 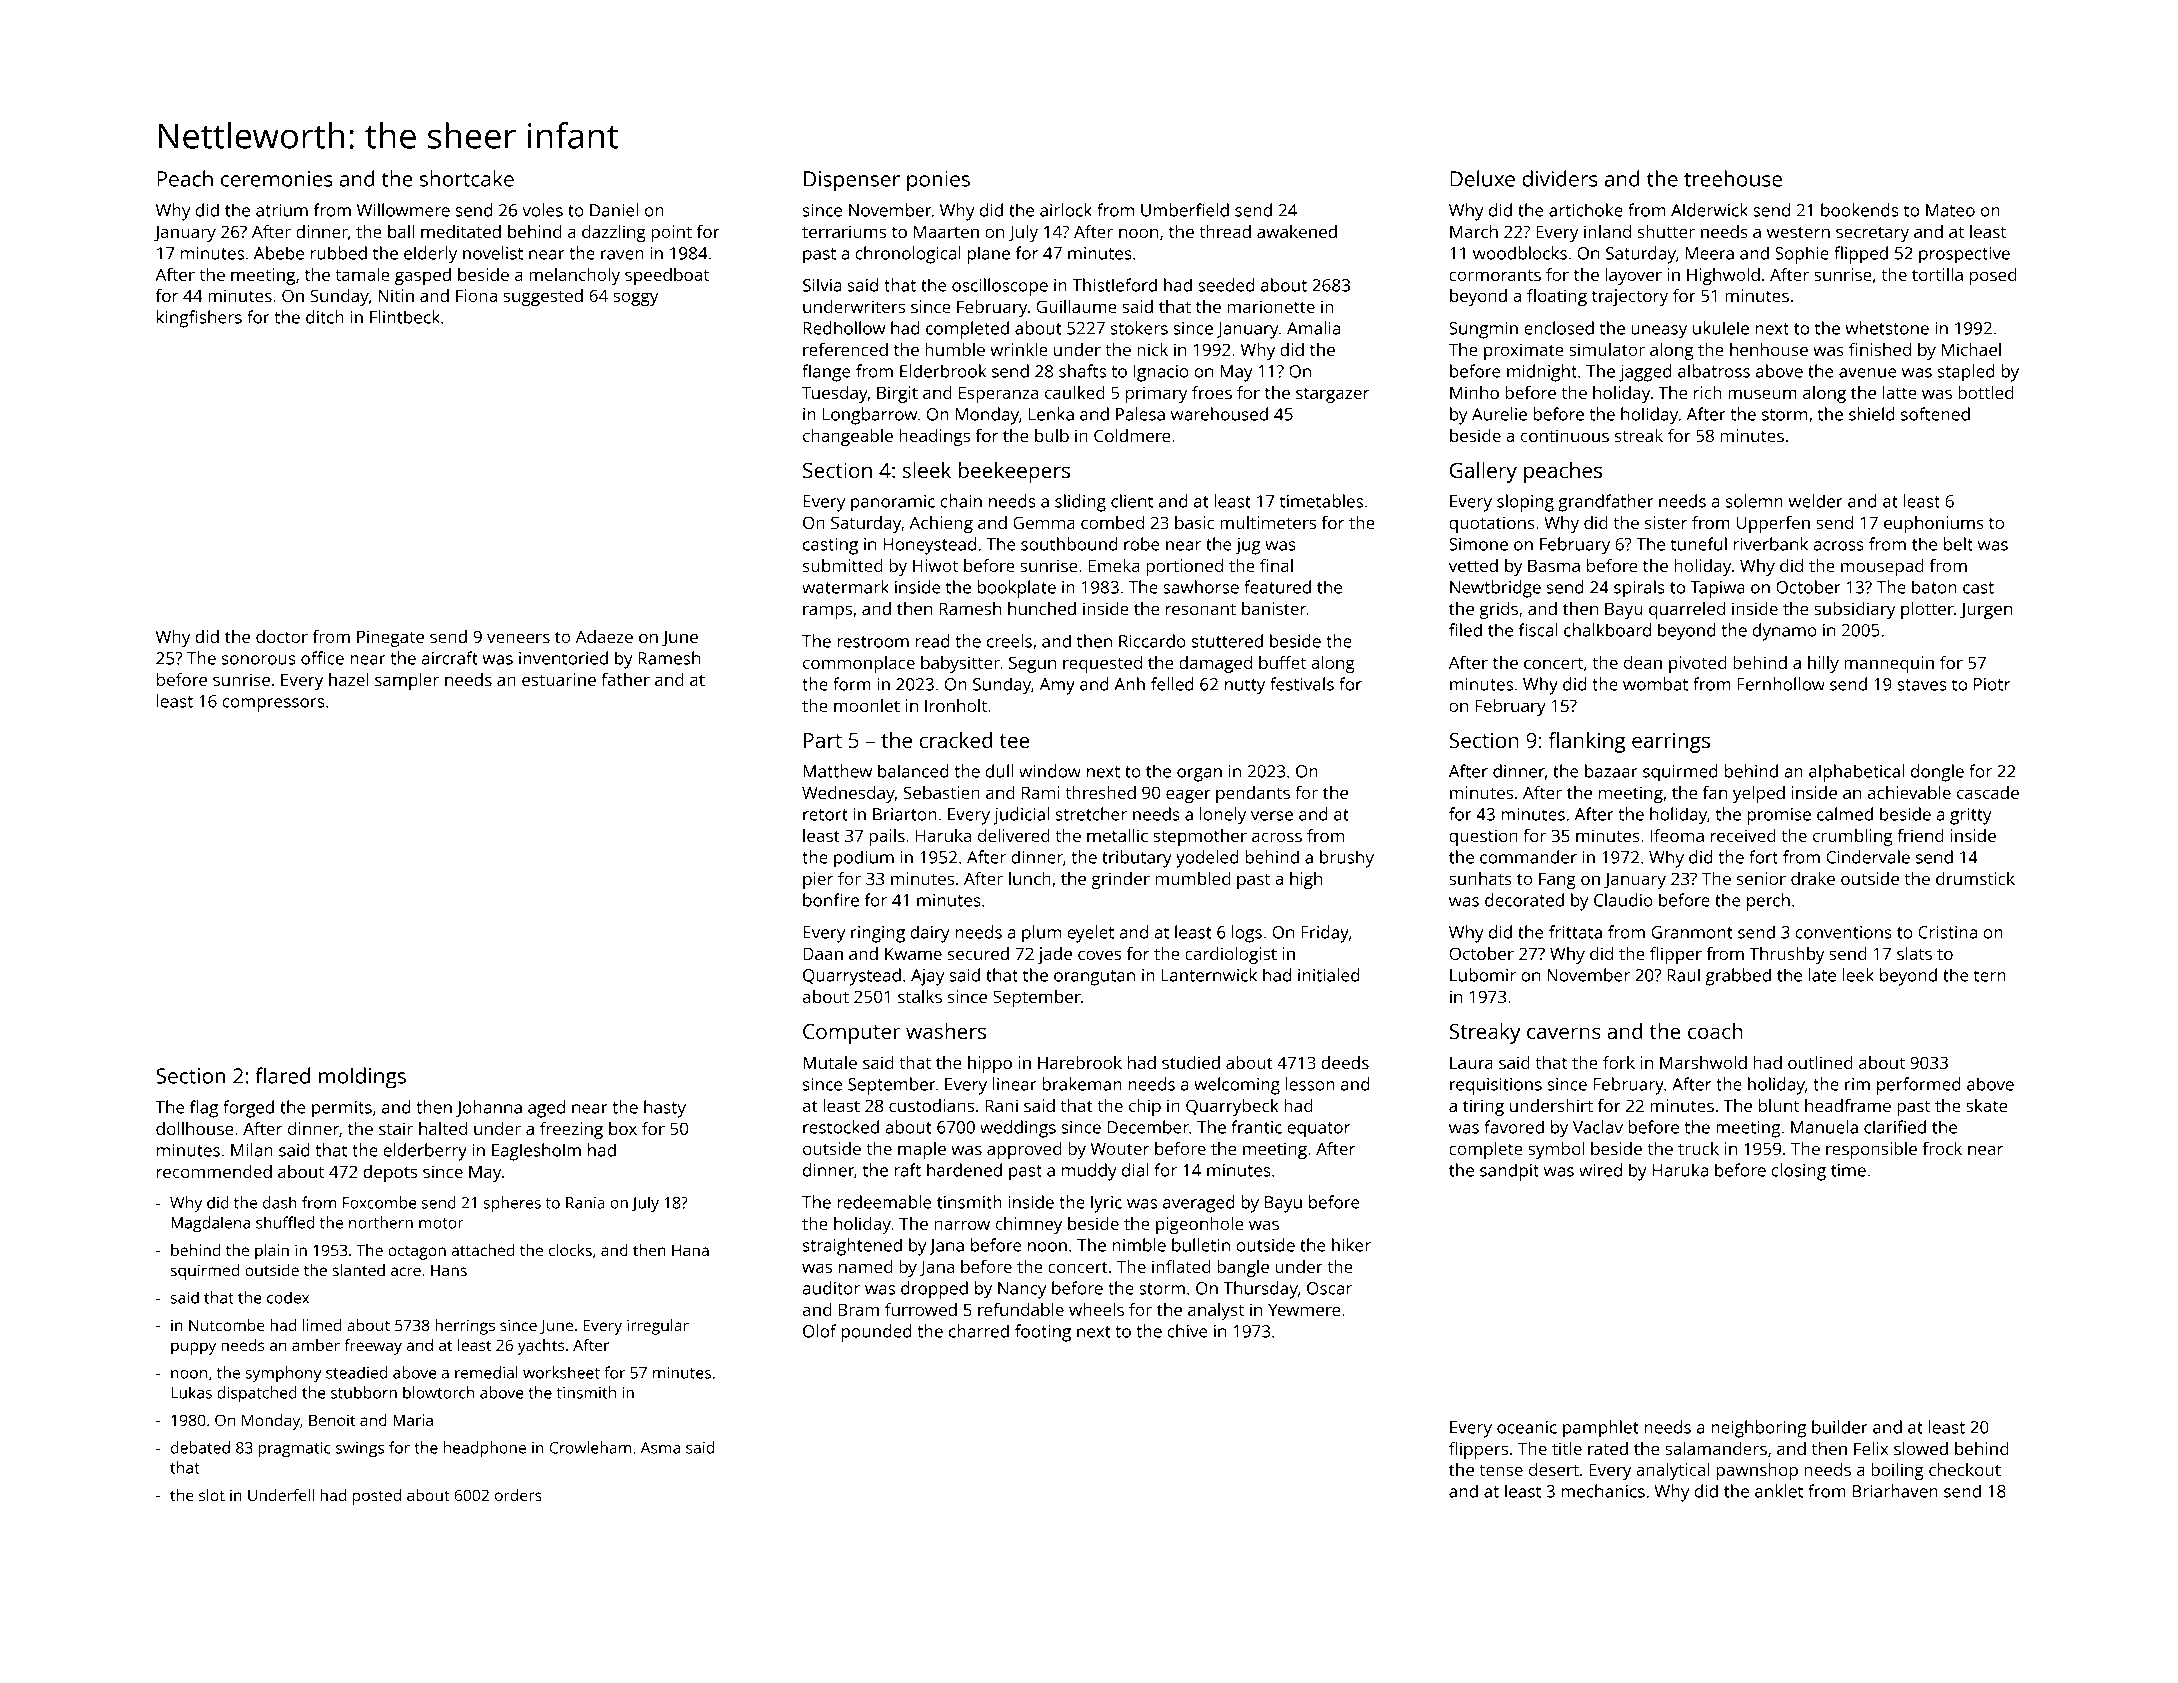 I want to click on hiker, so click(x=1351, y=1245).
